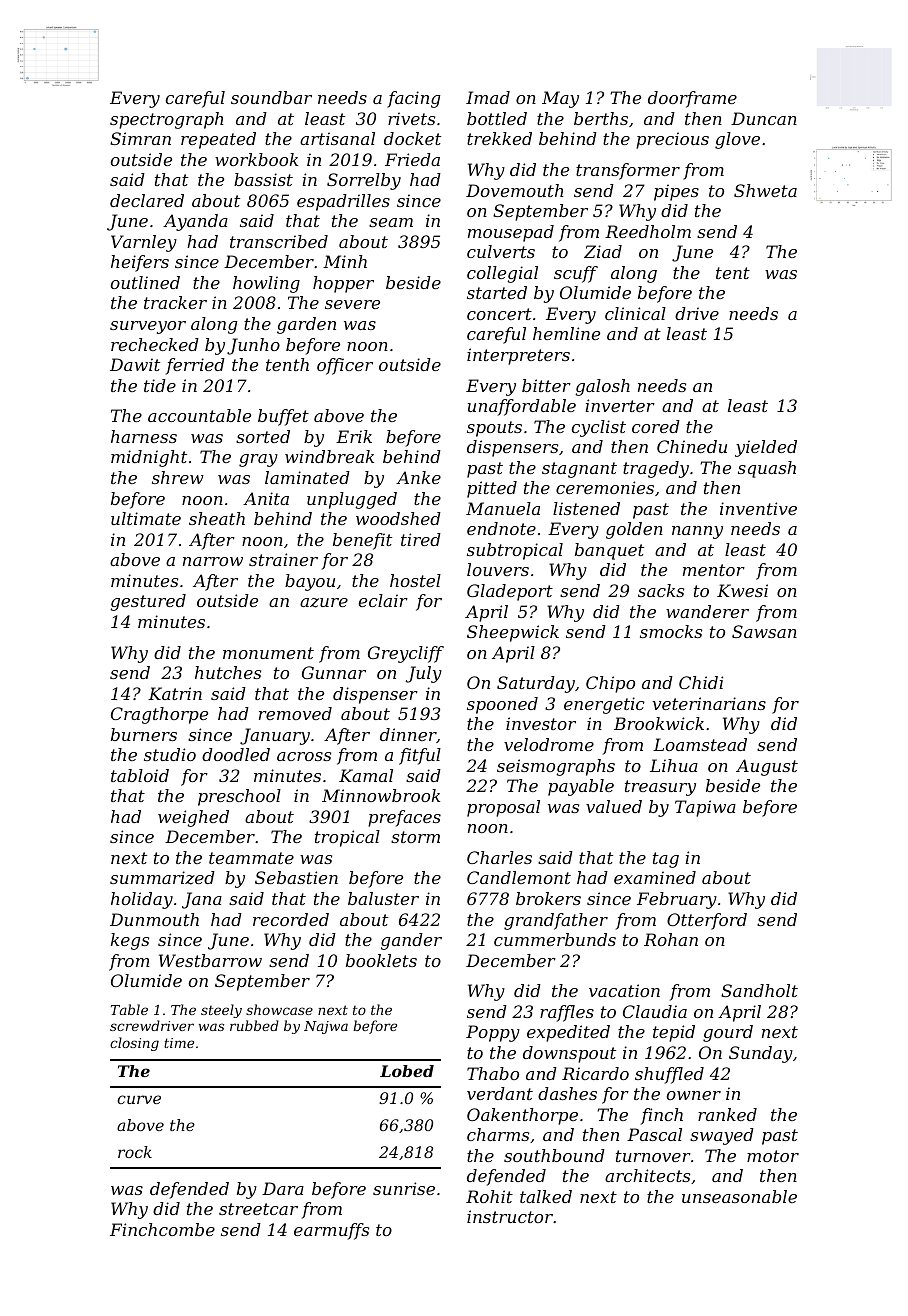 The image size is (908, 1316). What do you see at coordinates (130, 941) in the screenshot?
I see `kegs` at bounding box center [130, 941].
